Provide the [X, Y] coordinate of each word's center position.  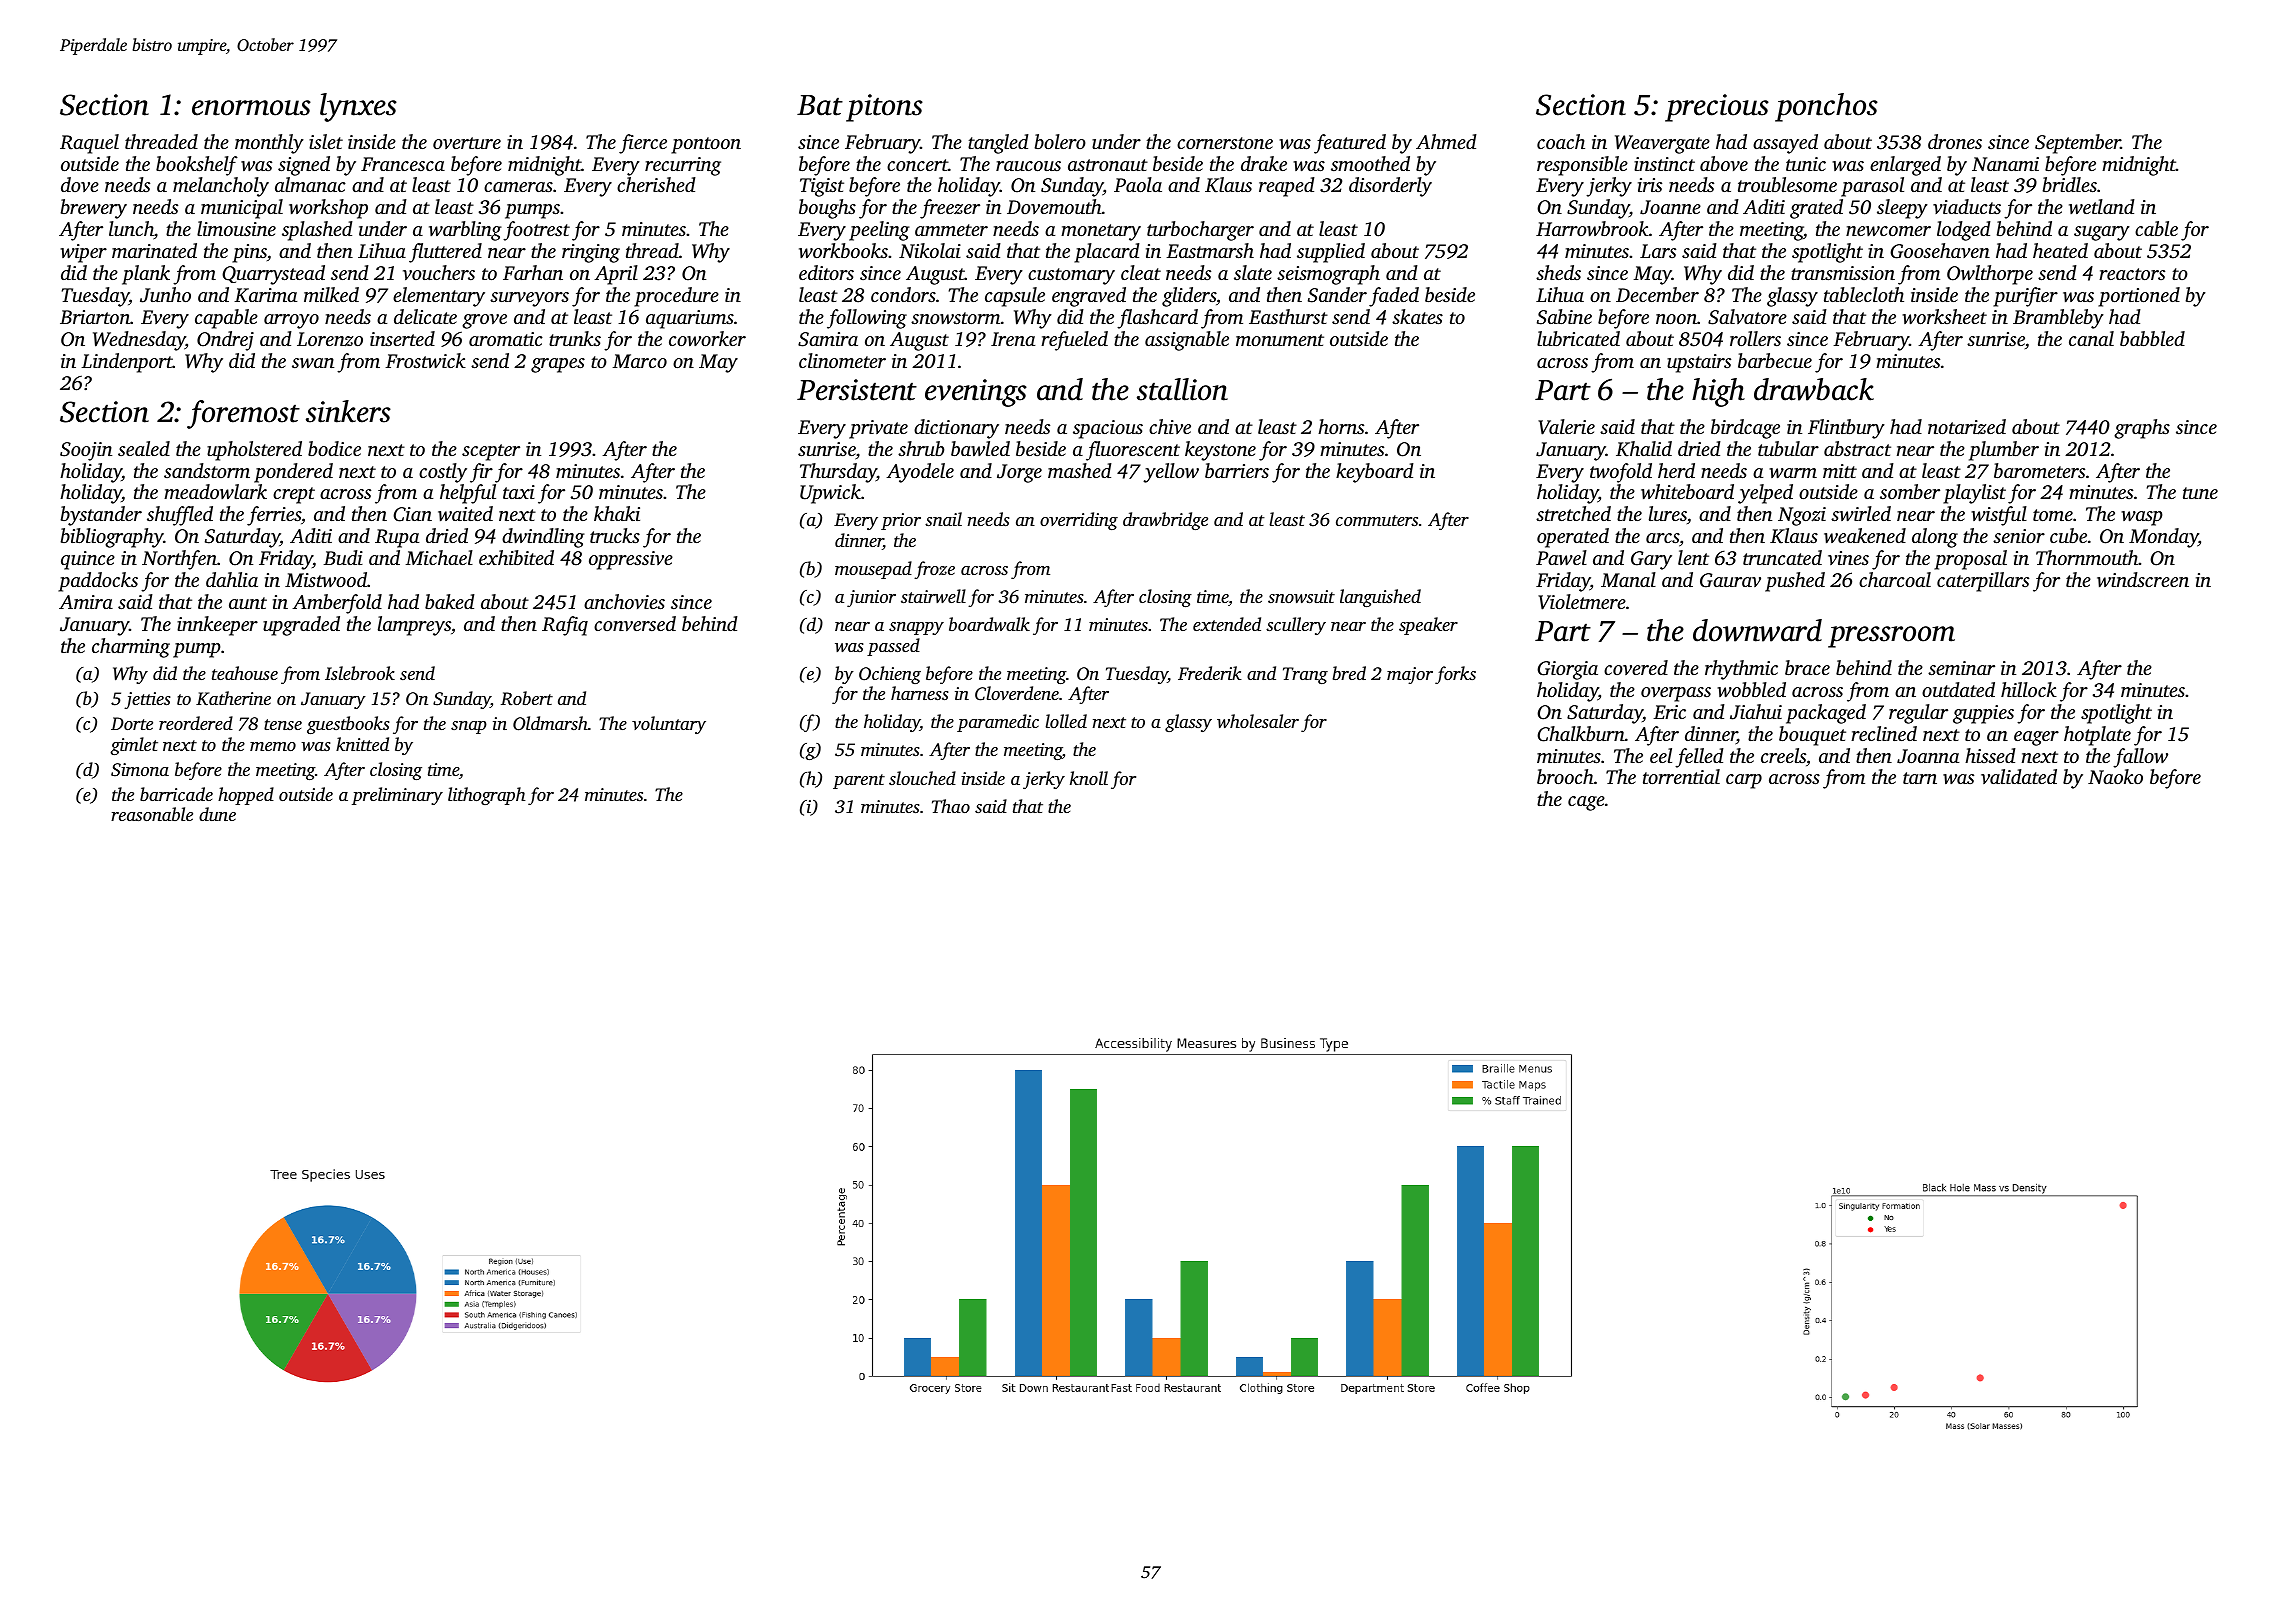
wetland [2102, 206]
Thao [951, 806]
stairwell [933, 596]
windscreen [2143, 580]
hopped [246, 796]
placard [1107, 253]
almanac [310, 184]
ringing [591, 253]
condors [903, 294]
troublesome [1787, 184]
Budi [343, 557]
